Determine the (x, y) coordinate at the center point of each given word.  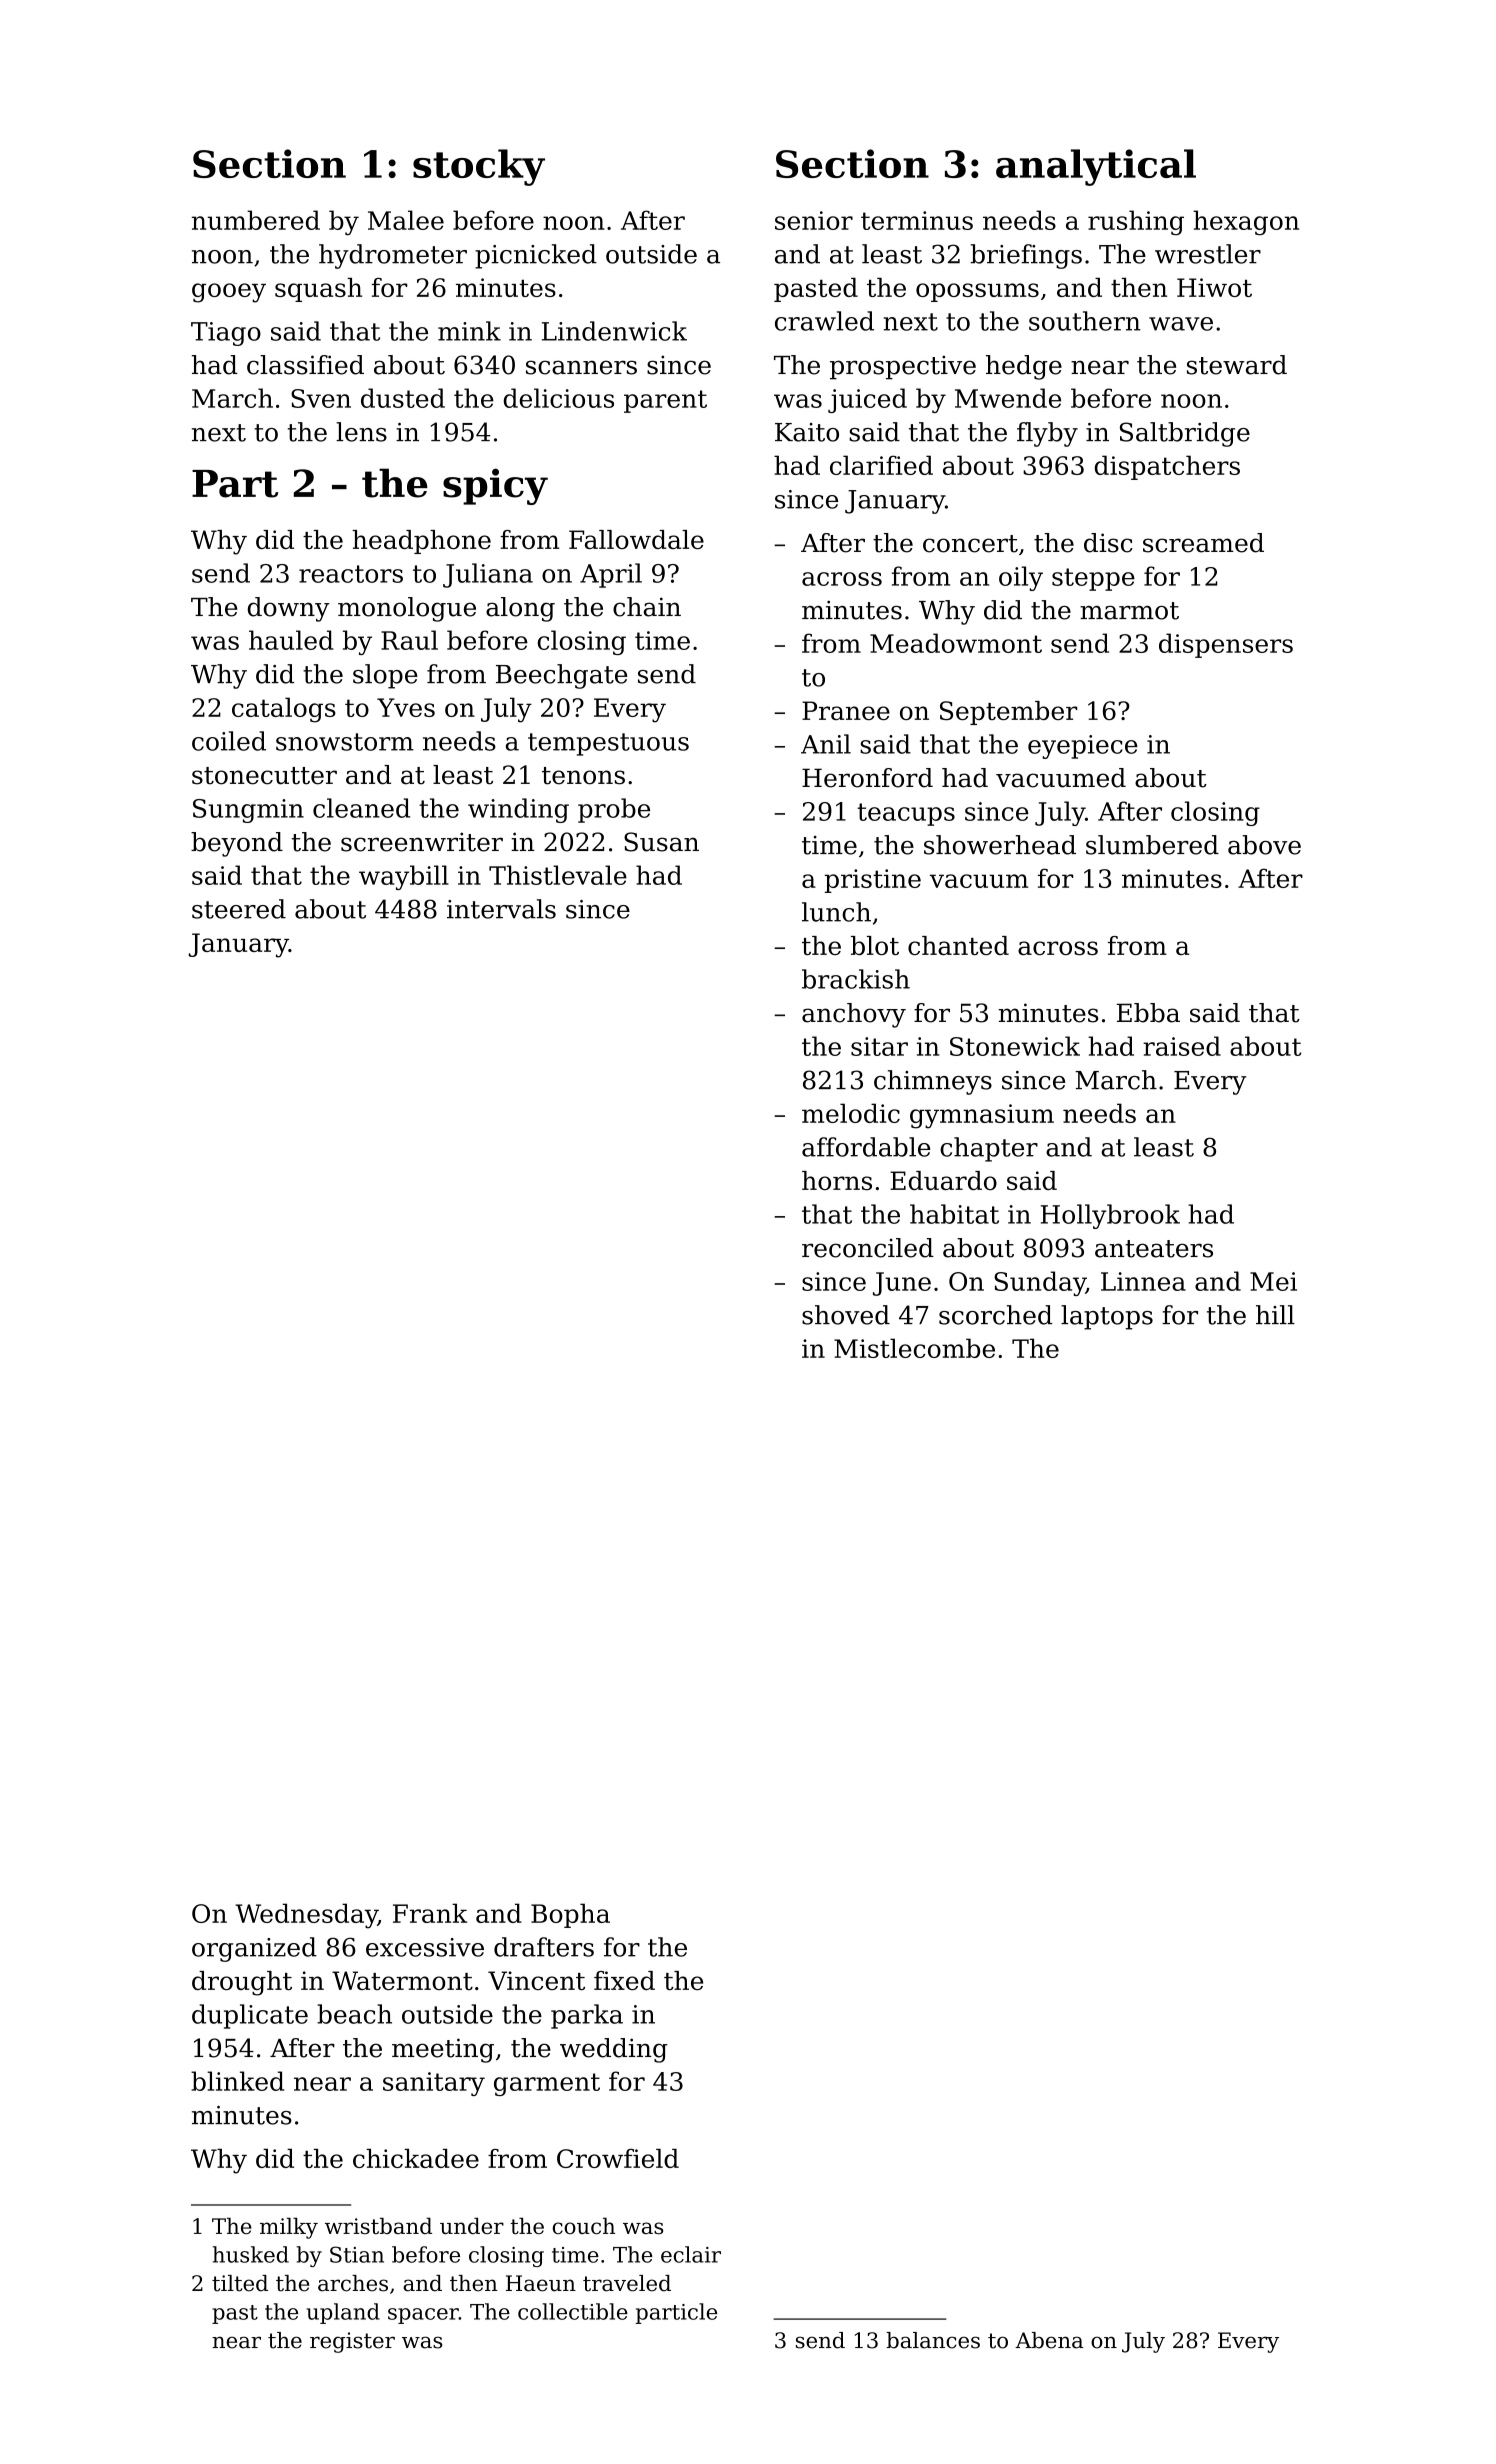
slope (385, 676)
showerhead (1000, 845)
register (352, 2342)
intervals (501, 909)
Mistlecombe (914, 1348)
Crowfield (618, 2158)
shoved (846, 1315)
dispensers (1226, 645)
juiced (867, 400)
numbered (256, 220)
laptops (1107, 1317)
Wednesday (306, 1916)
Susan (661, 842)
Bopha (570, 1915)
